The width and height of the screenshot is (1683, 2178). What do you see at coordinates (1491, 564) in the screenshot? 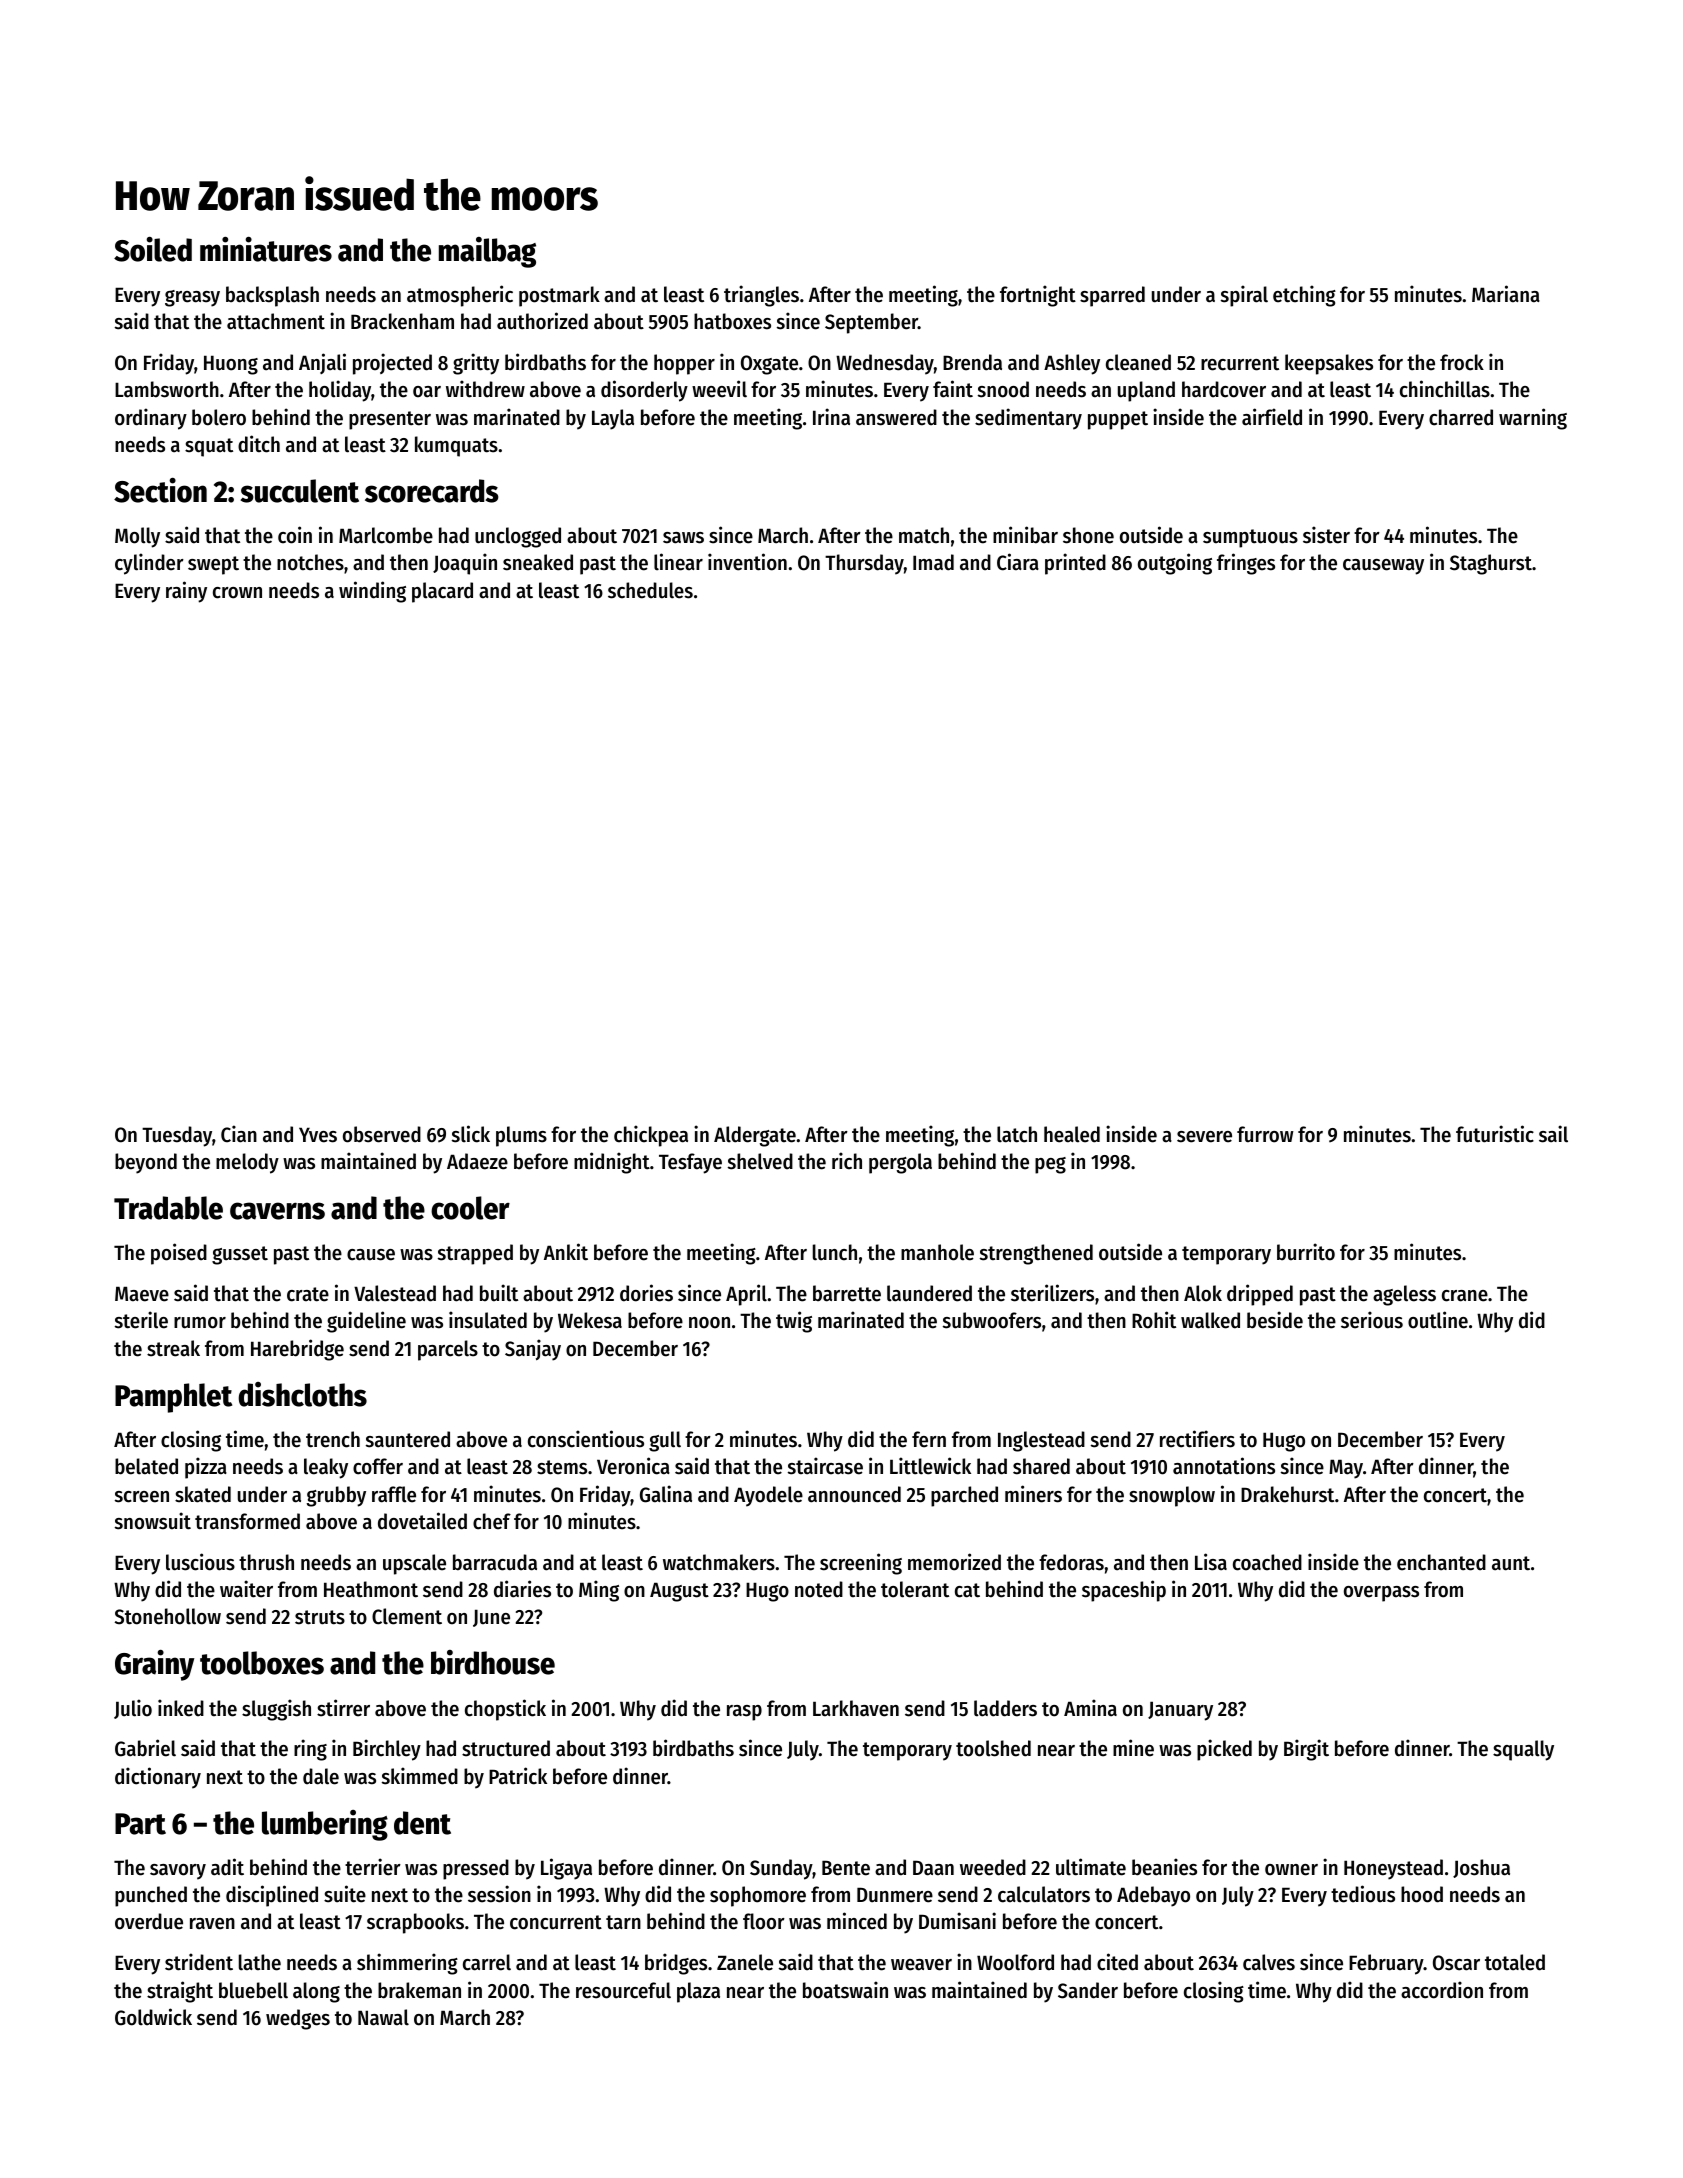
I see `Staghurst` at bounding box center [1491, 564].
